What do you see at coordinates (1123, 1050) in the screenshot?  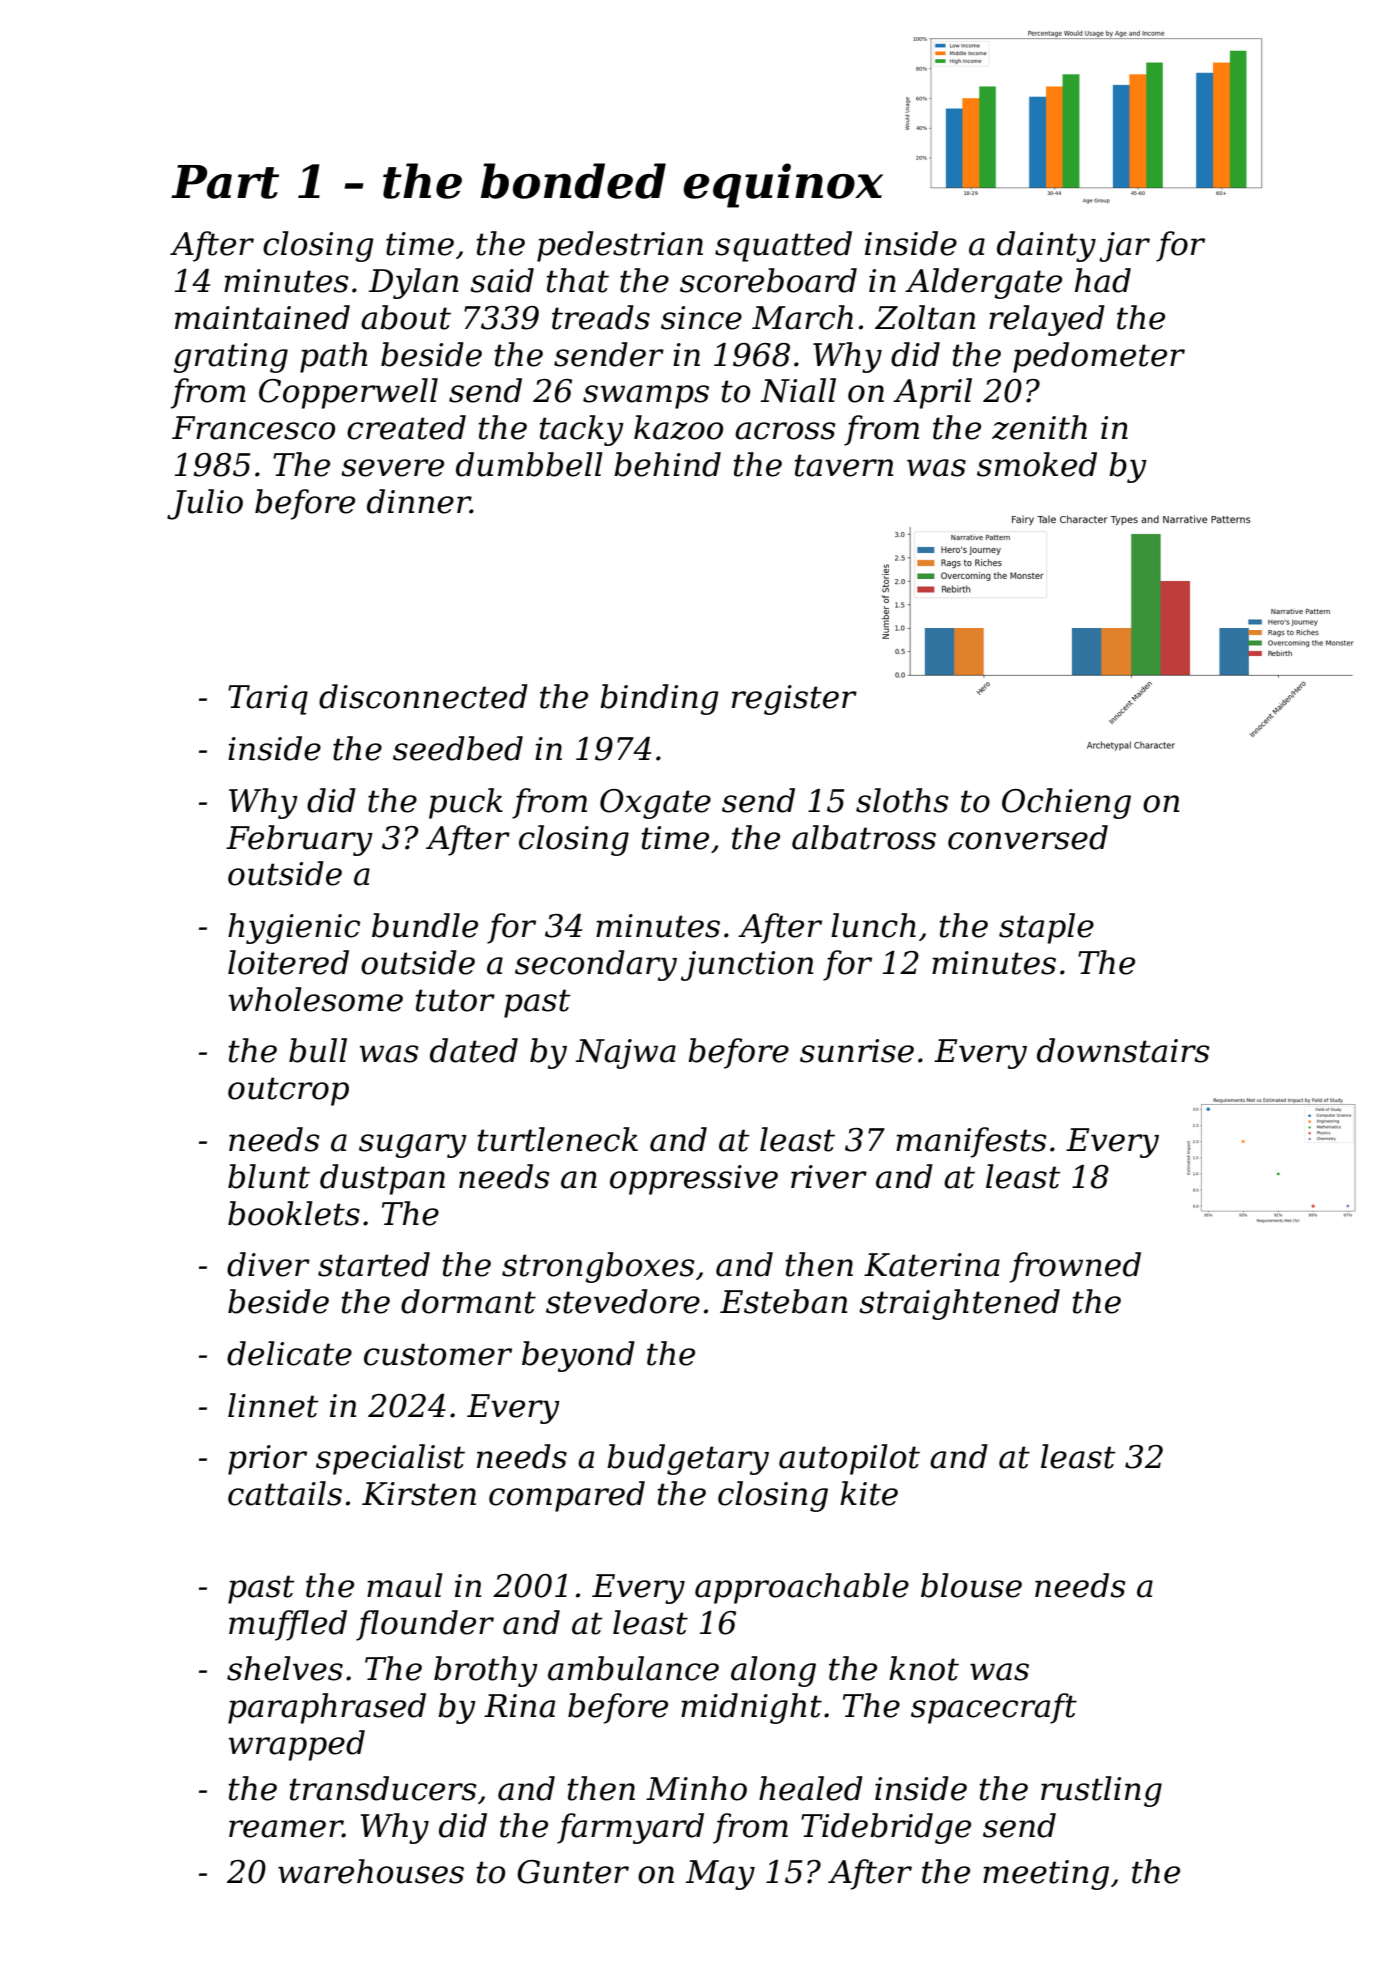 I see `downstairs` at bounding box center [1123, 1050].
